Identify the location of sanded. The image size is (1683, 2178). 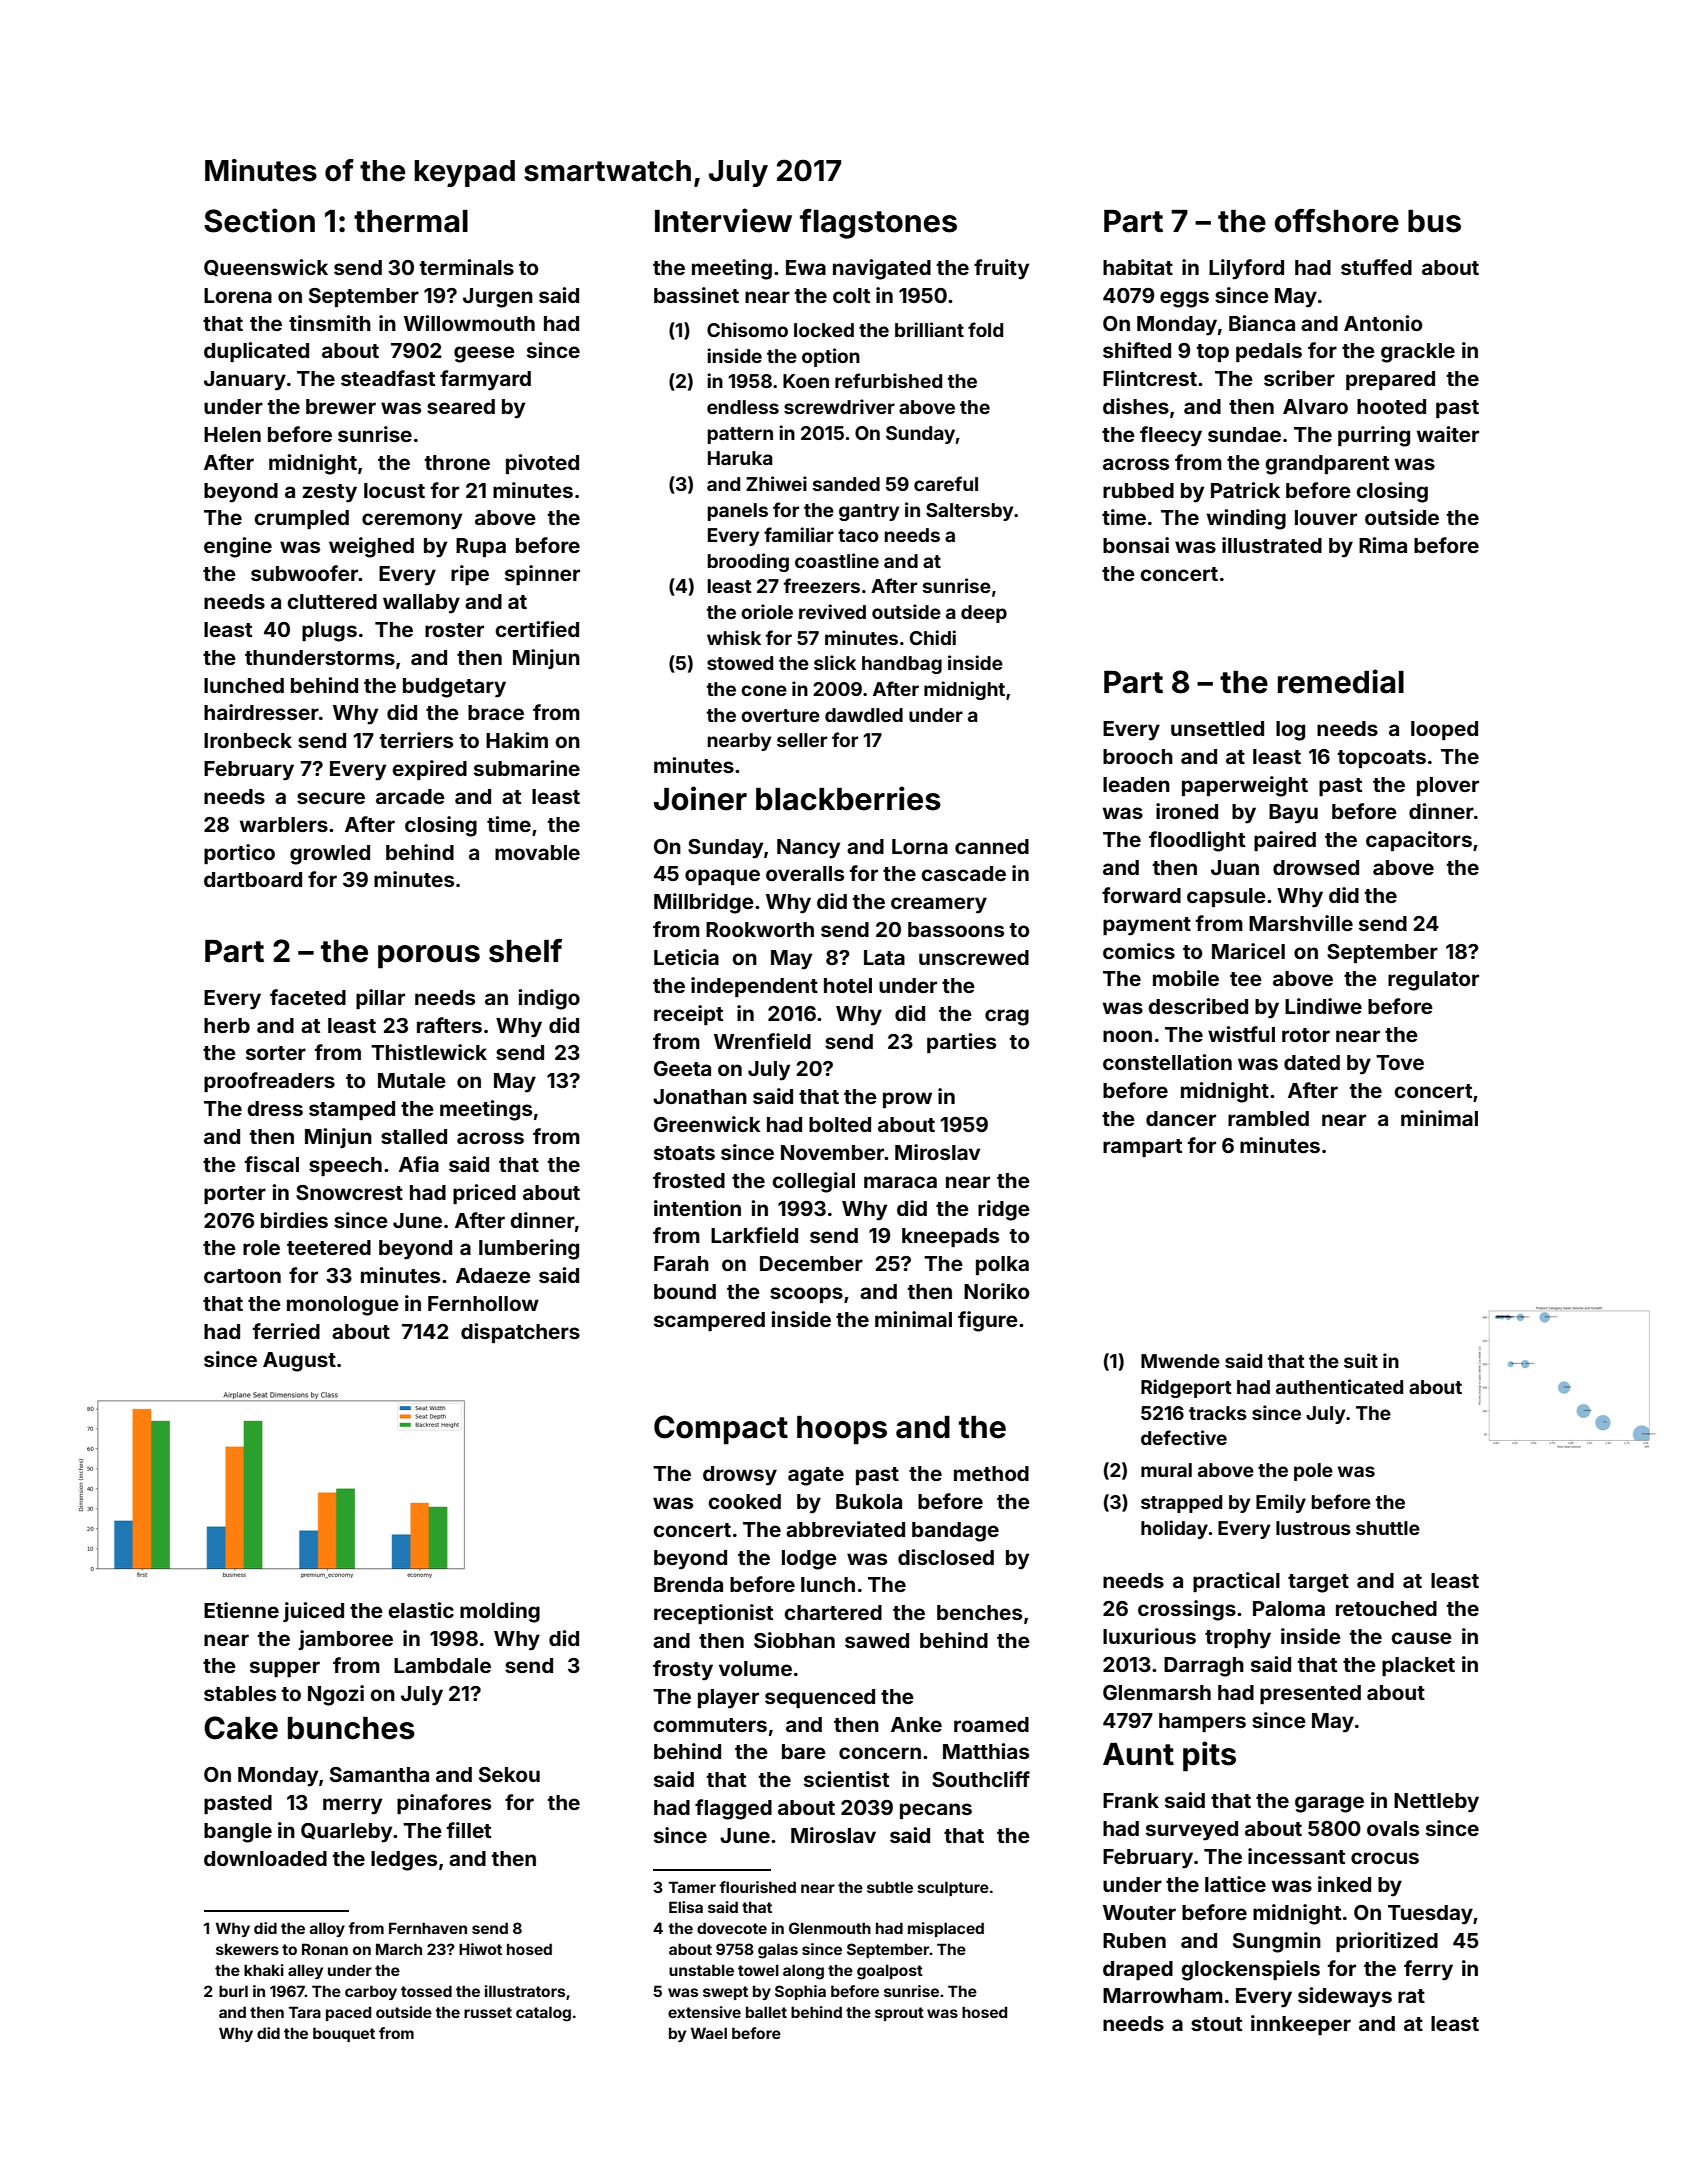
(846, 484).
